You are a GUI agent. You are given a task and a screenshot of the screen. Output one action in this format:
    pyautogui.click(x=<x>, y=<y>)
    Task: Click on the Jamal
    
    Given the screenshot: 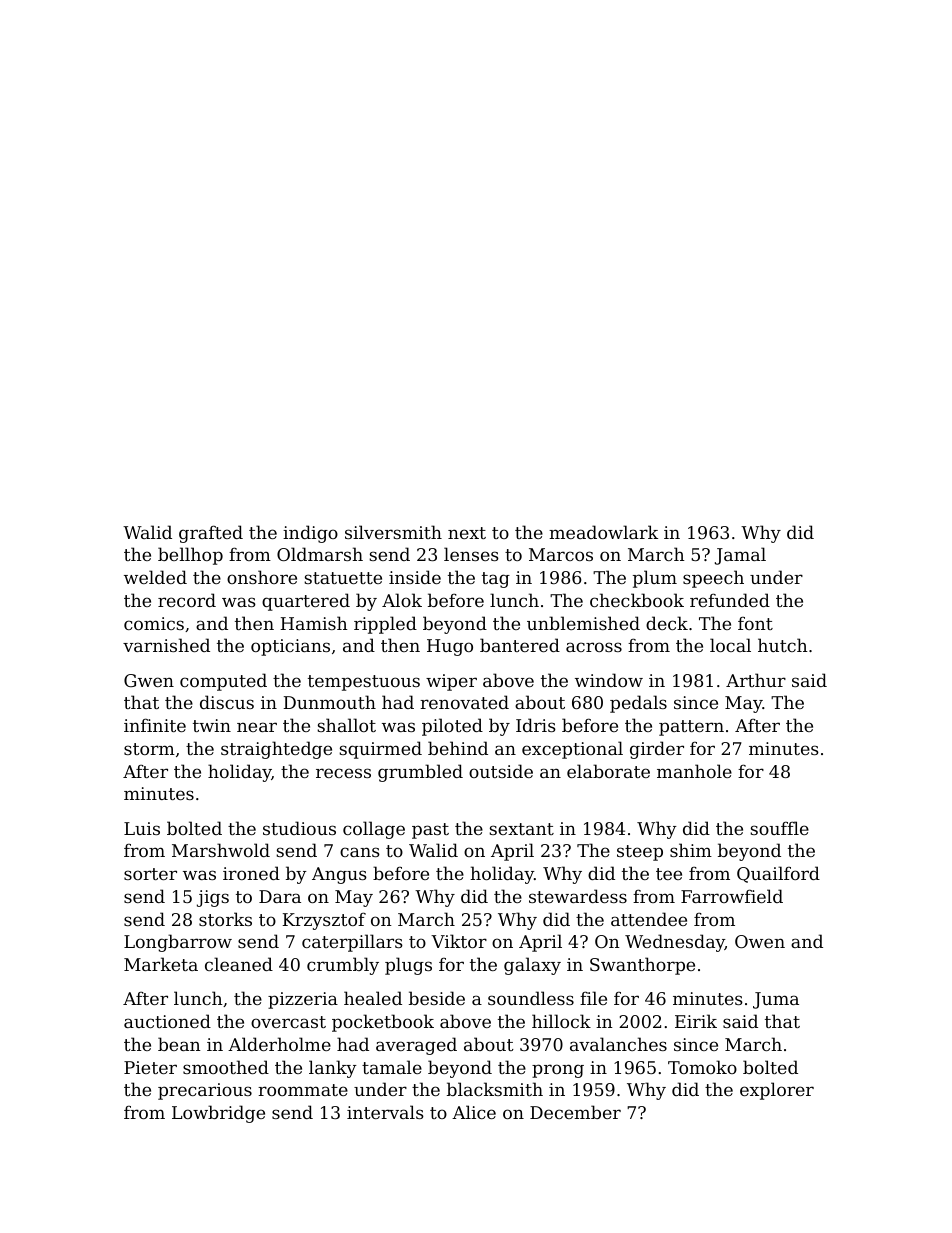 What is the action you would take?
    pyautogui.click(x=740, y=556)
